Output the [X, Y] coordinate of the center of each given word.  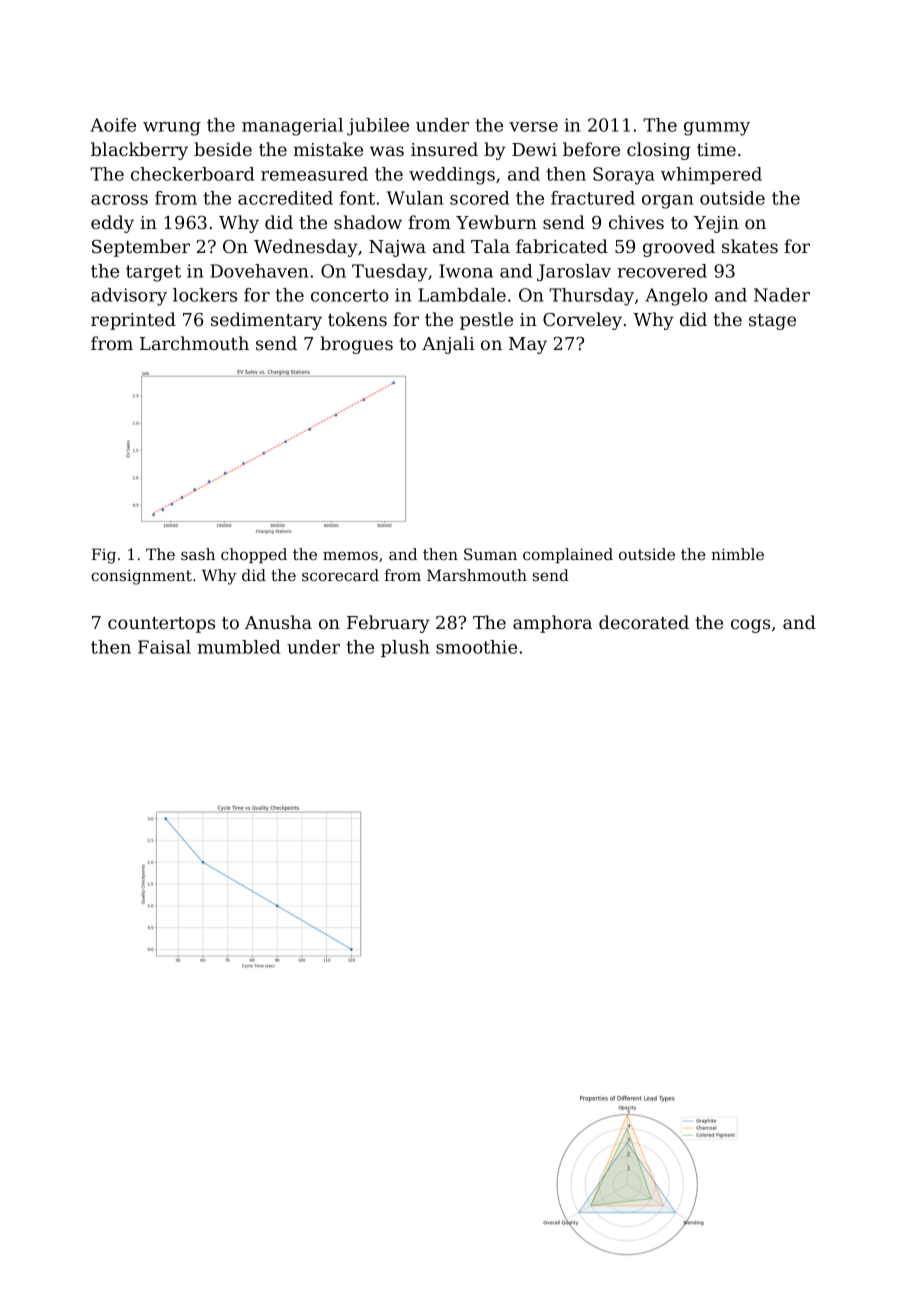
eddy [112, 224]
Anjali [448, 345]
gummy [717, 129]
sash [198, 554]
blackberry [139, 151]
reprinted [133, 321]
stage [772, 322]
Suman [490, 554]
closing [659, 151]
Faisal [164, 647]
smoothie [476, 647]
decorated [644, 622]
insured [444, 149]
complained [568, 555]
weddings [452, 176]
